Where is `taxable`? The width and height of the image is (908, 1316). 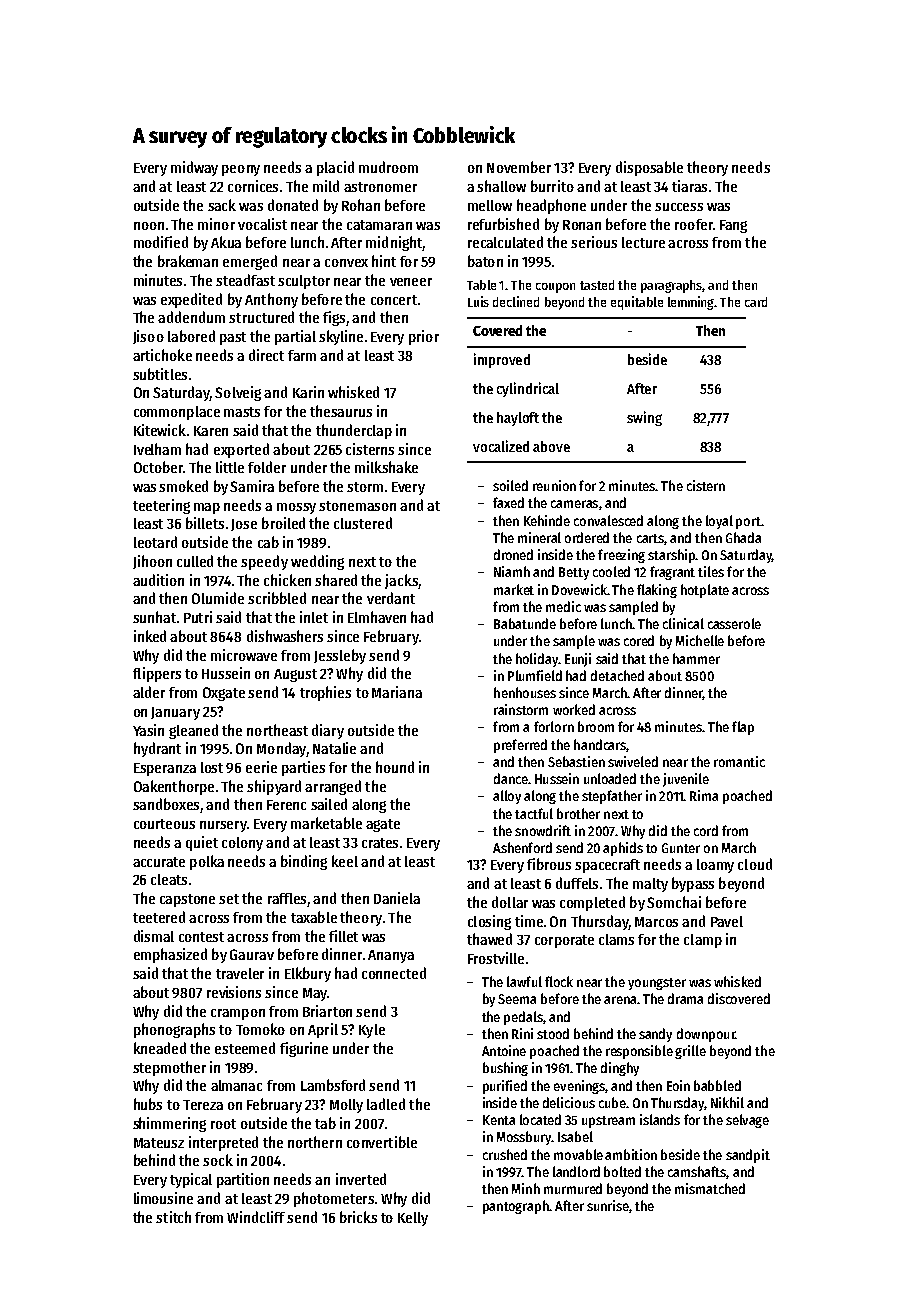
taxable is located at coordinates (314, 917).
